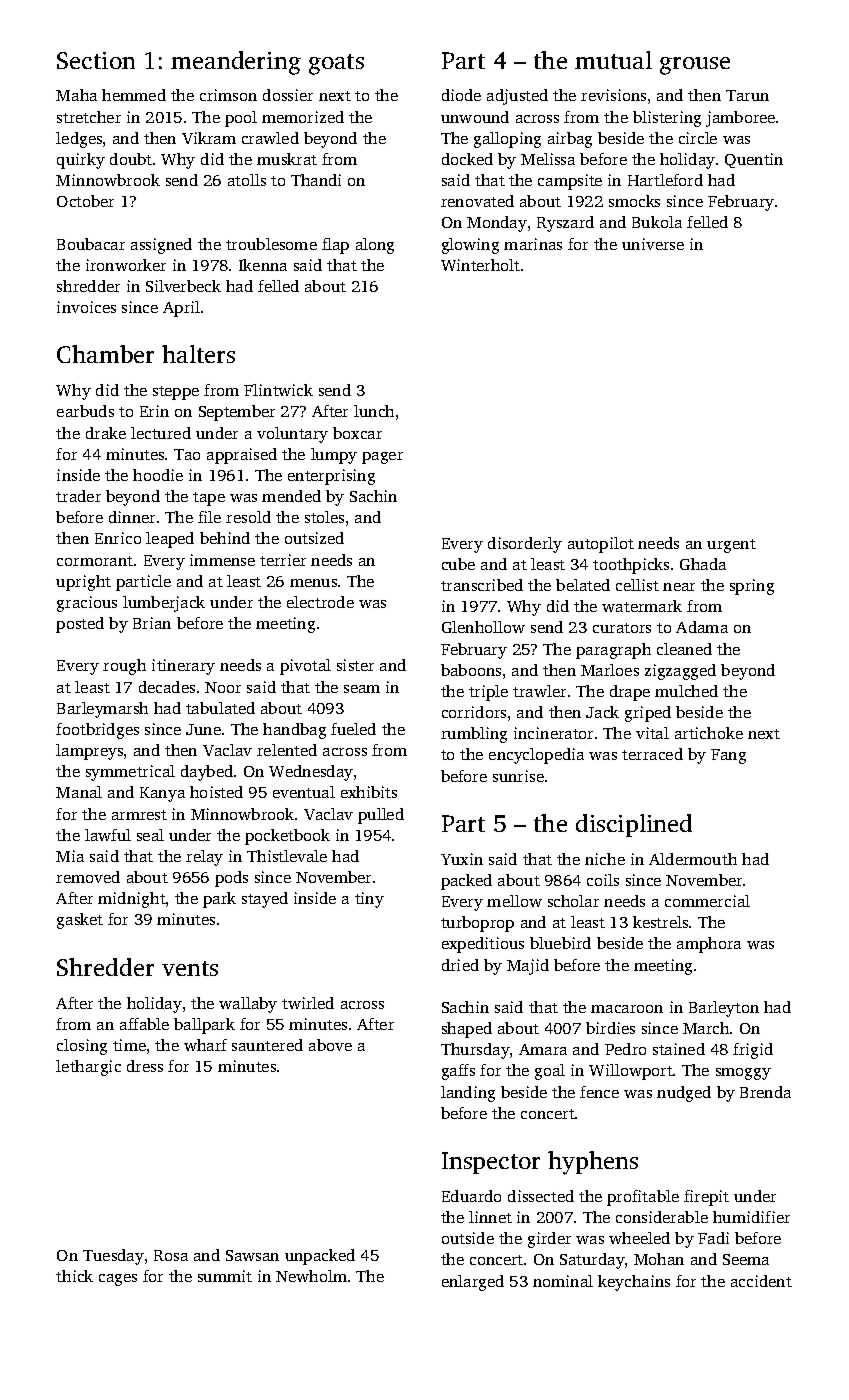 Image resolution: width=849 pixels, height=1400 pixels. I want to click on electrode, so click(320, 602).
